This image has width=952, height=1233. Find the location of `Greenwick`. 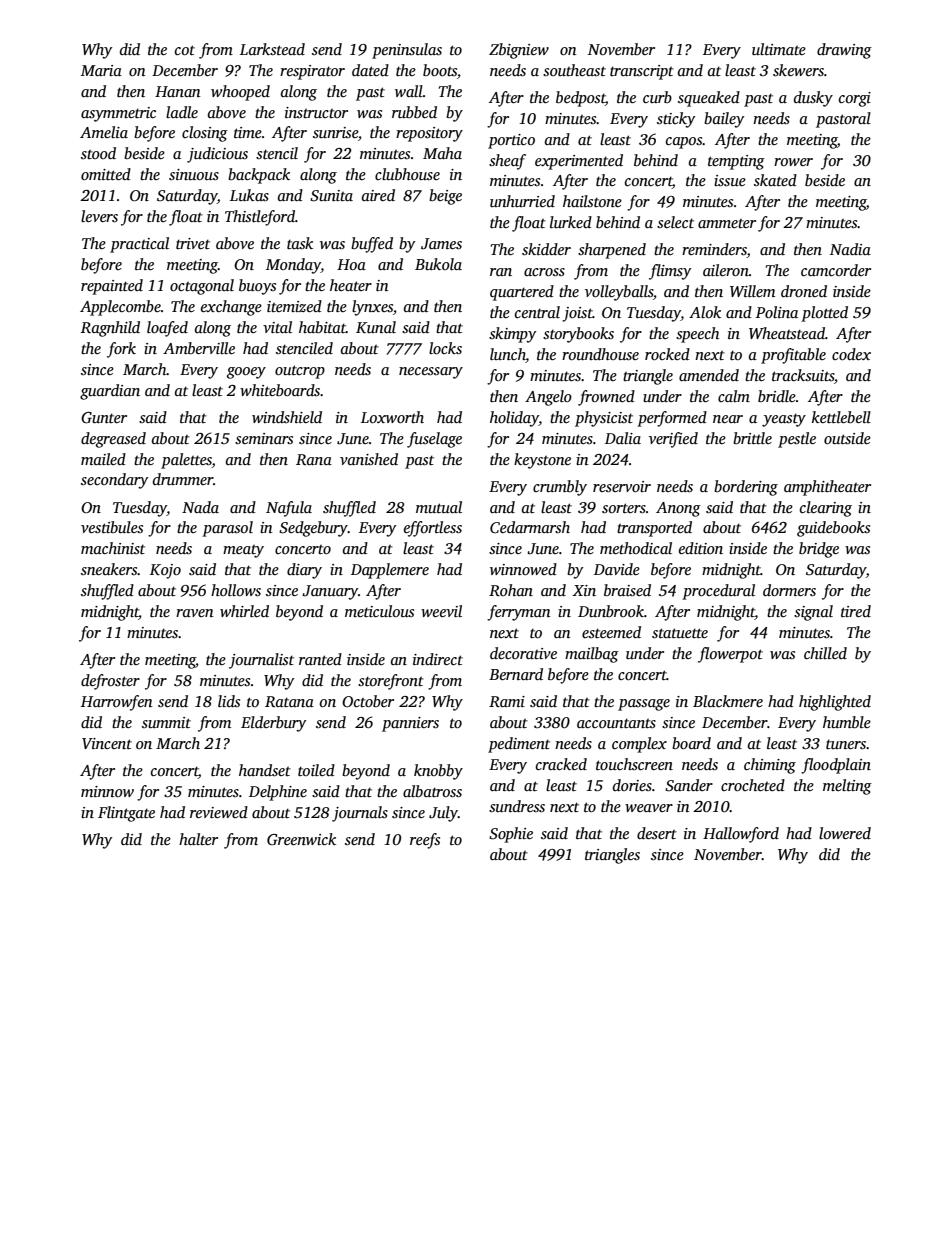

Greenwick is located at coordinates (301, 839).
